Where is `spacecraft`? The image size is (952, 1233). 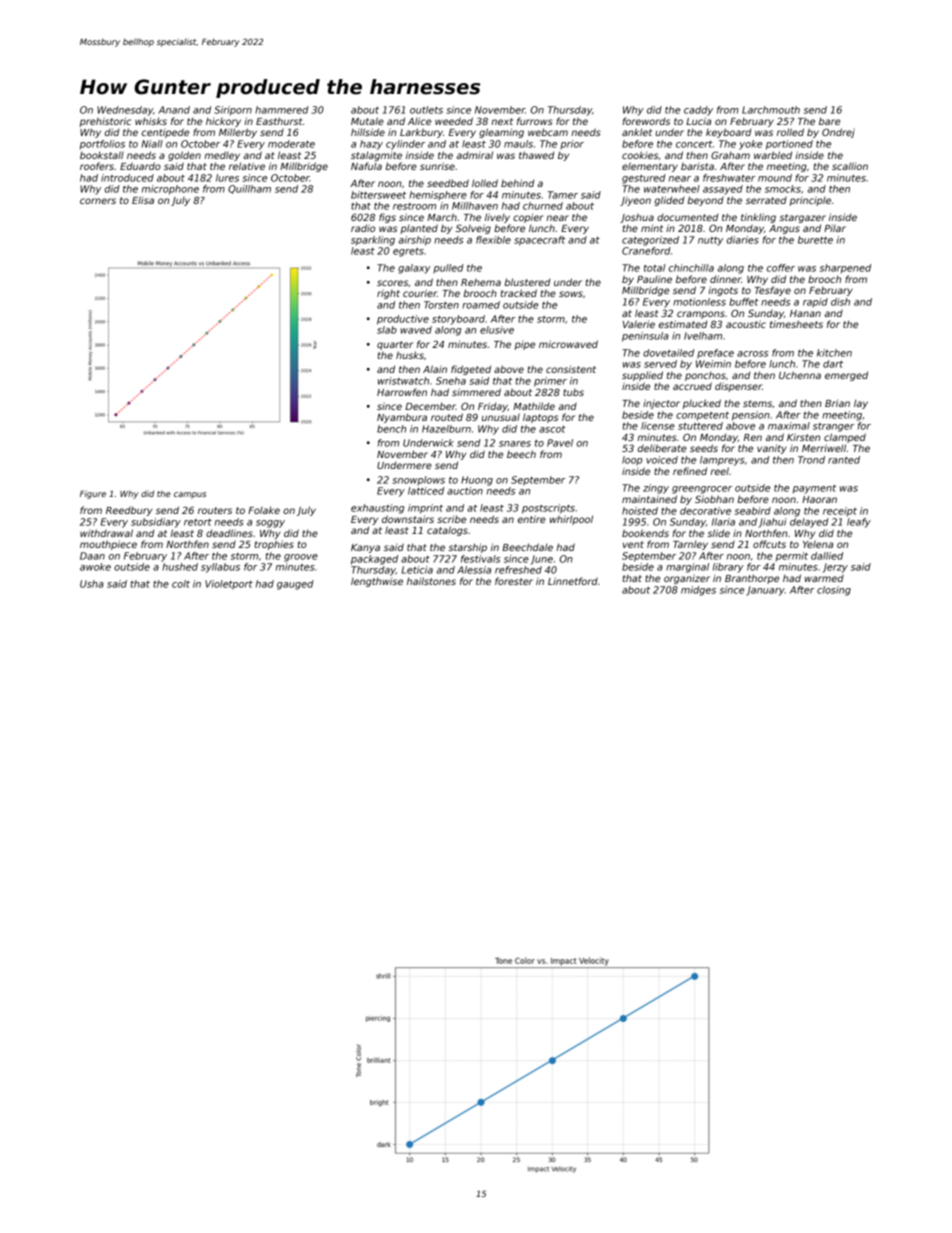
spacecraft is located at coordinates (540, 241).
